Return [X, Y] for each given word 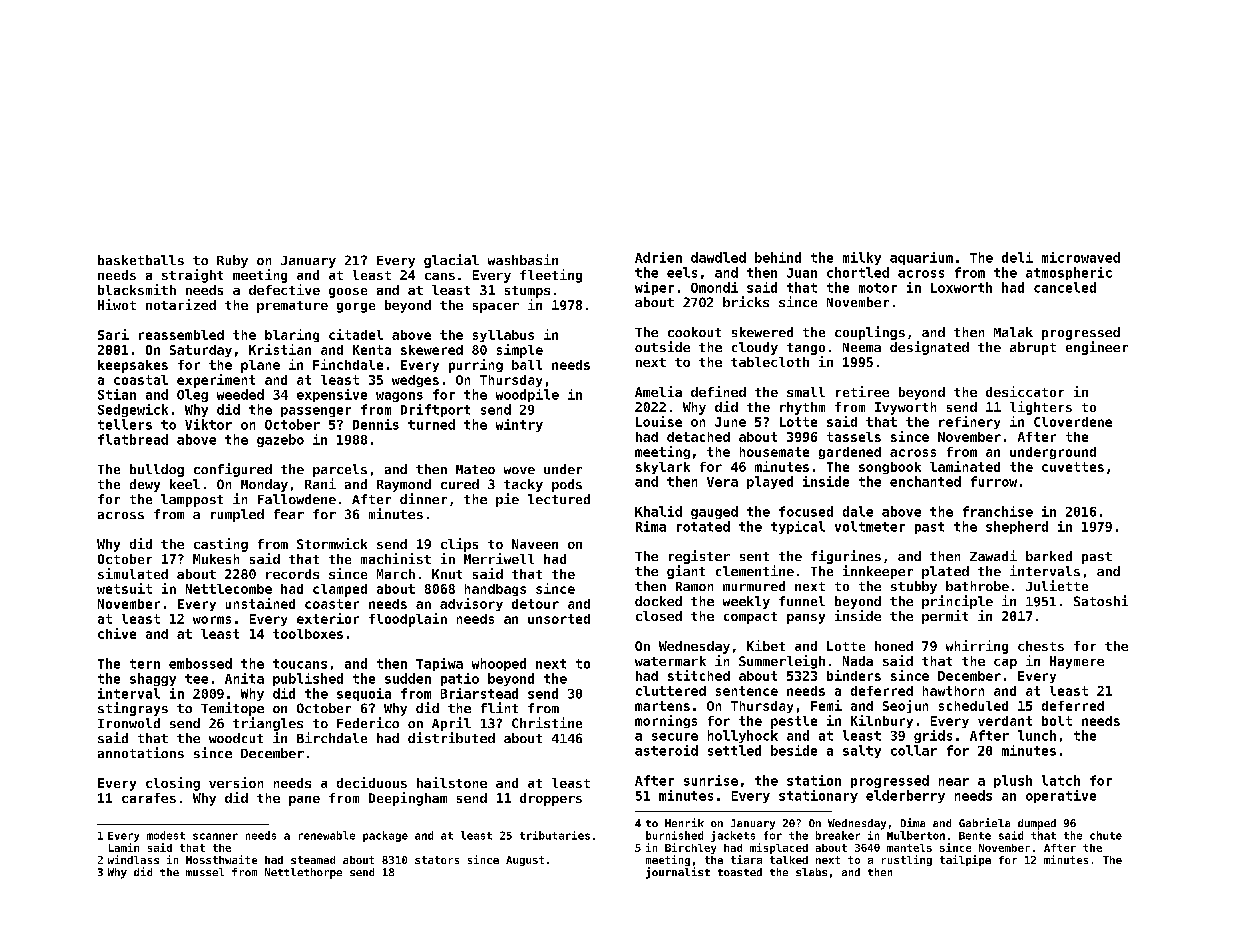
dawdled [718, 257]
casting [221, 545]
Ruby [232, 261]
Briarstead [479, 693]
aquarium [921, 258]
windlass [133, 859]
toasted [740, 872]
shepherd [1017, 527]
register [699, 557]
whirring [977, 647]
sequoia [364, 694]
